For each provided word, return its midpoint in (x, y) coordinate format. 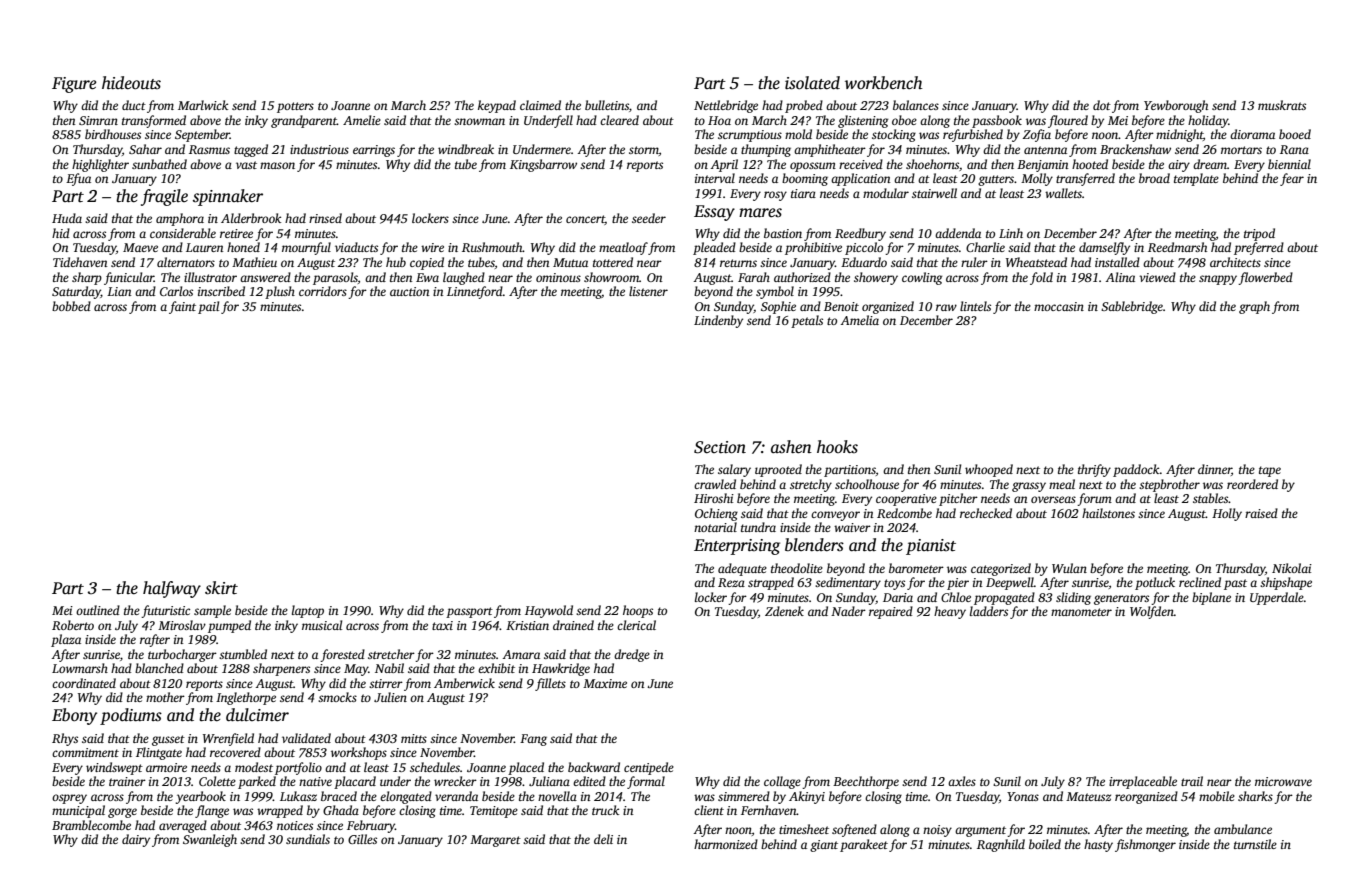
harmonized (726, 844)
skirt (221, 588)
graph (1254, 307)
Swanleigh (210, 840)
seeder (649, 218)
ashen (791, 447)
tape (1270, 471)
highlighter (100, 165)
